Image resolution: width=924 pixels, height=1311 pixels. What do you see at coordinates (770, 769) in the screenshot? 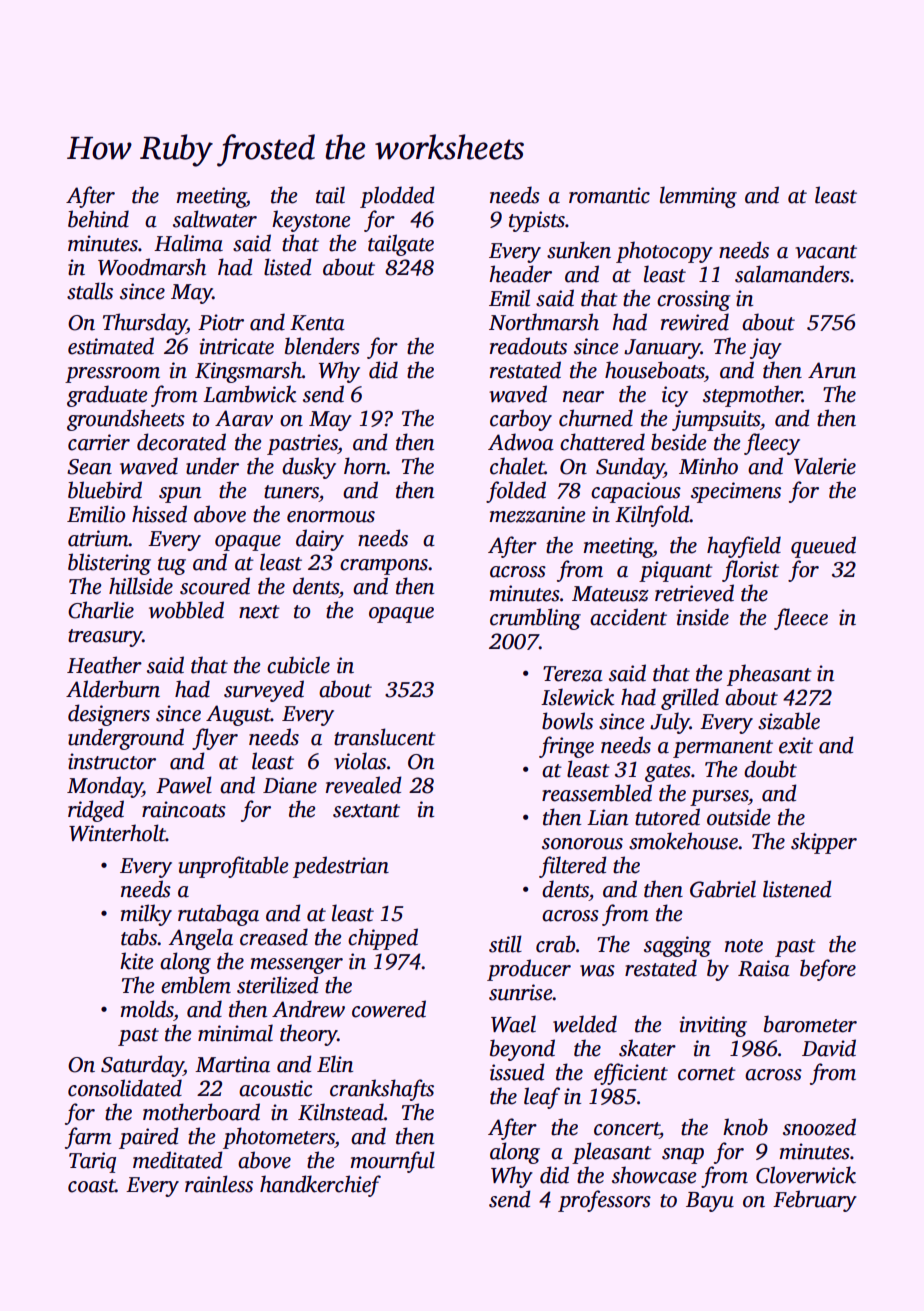
I see `doubt` at bounding box center [770, 769].
